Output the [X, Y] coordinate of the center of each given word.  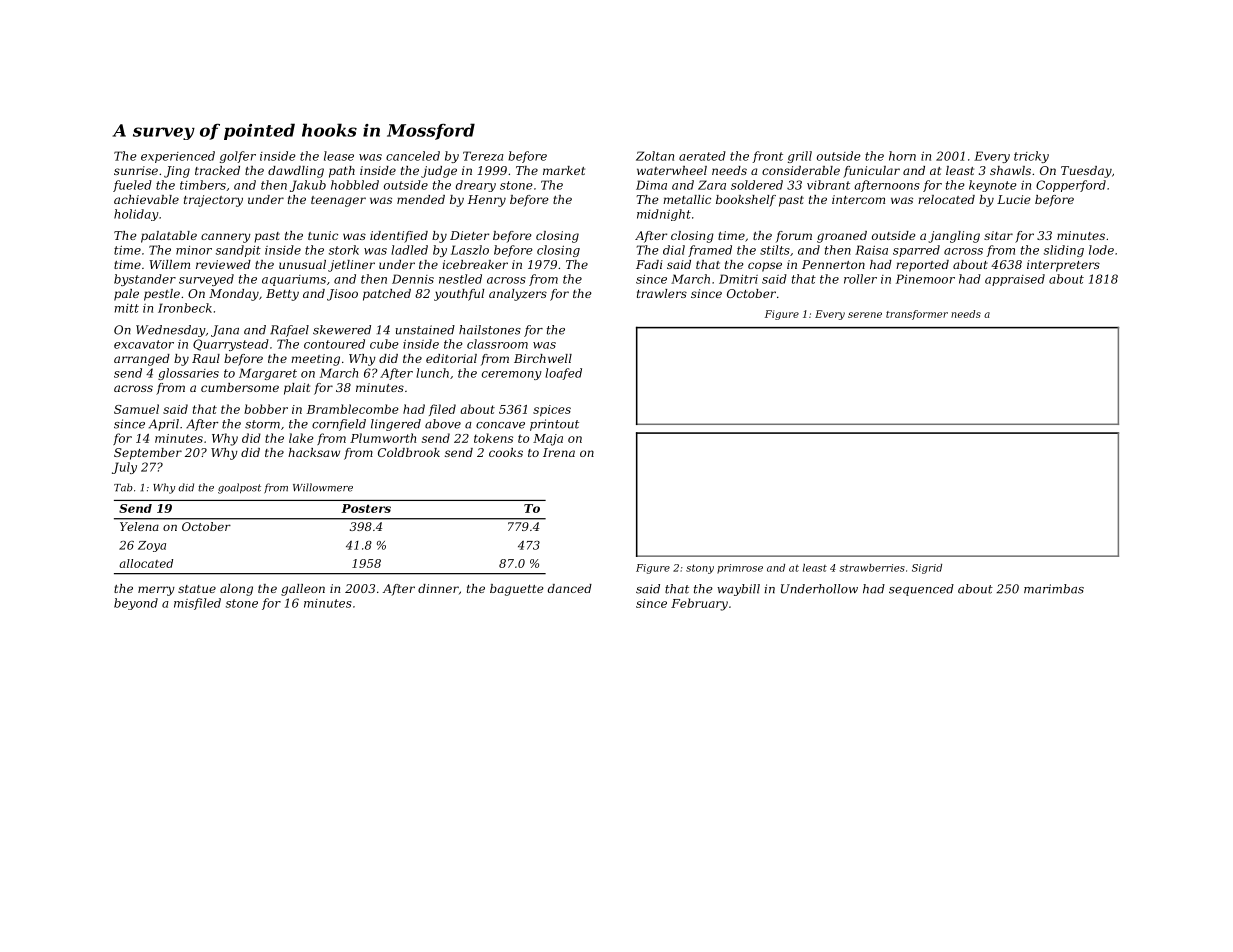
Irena [559, 452]
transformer [917, 315]
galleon [303, 590]
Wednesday [171, 331]
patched [387, 295]
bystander [145, 280]
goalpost [239, 488]
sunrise [136, 170]
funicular [871, 172]
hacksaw [314, 452]
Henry [487, 201]
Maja [548, 440]
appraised [1015, 280]
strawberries [872, 568]
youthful [459, 295]
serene [865, 315]
